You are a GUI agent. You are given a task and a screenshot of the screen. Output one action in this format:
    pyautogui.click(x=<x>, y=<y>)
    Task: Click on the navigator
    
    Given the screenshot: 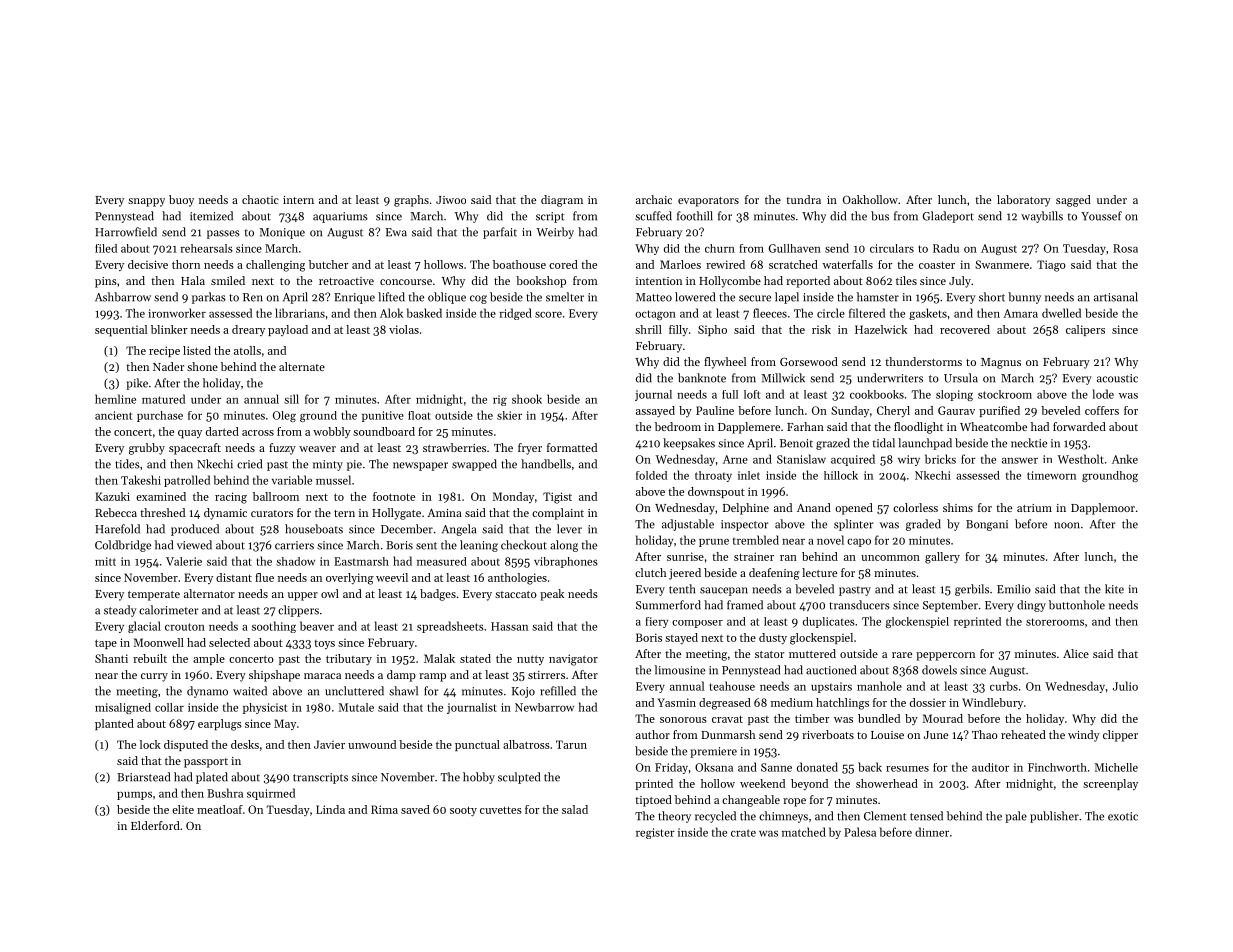 What is the action you would take?
    pyautogui.click(x=573, y=660)
